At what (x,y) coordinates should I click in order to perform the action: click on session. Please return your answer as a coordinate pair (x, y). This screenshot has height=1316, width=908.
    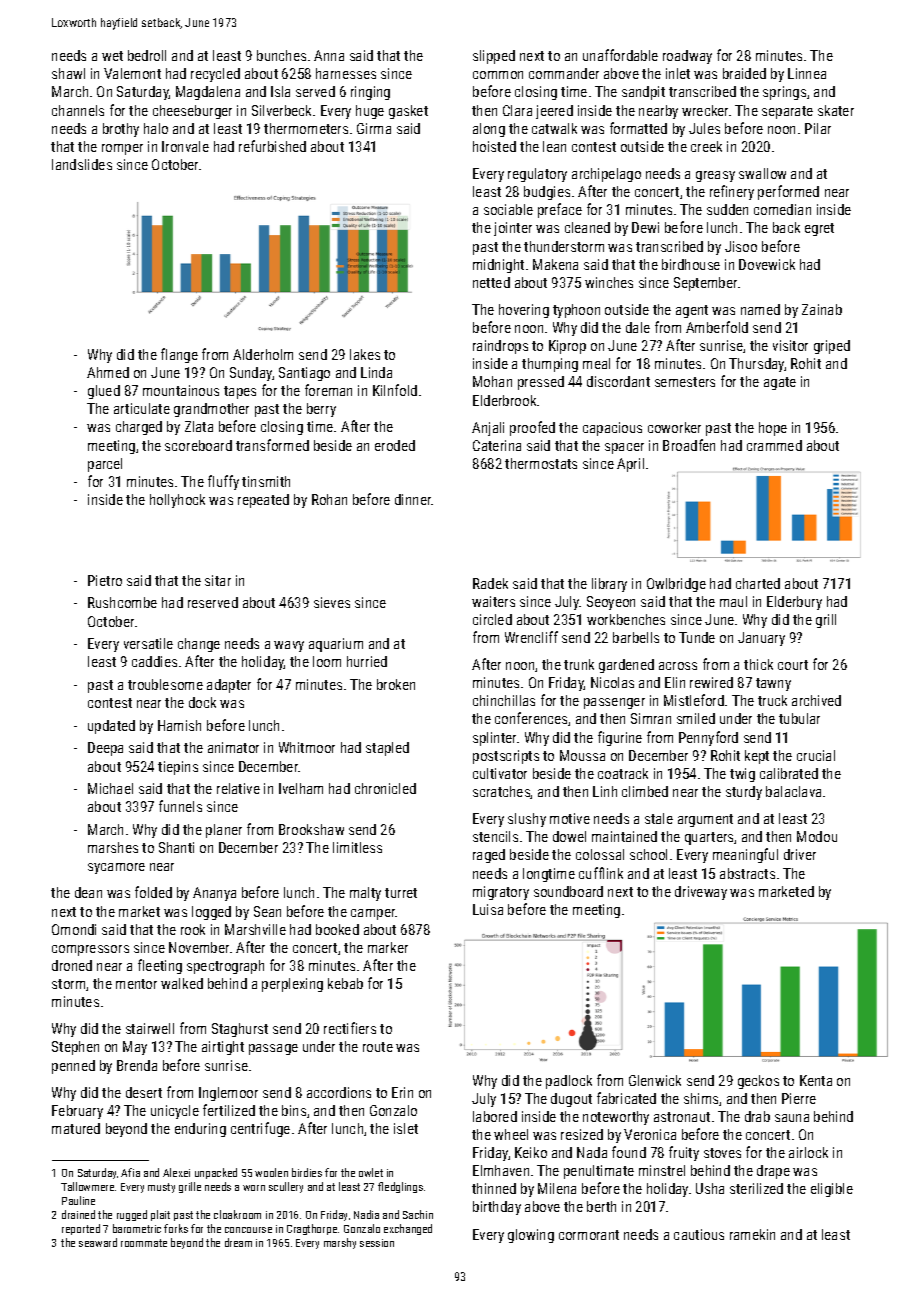
    Looking at the image, I should click on (377, 1243).
